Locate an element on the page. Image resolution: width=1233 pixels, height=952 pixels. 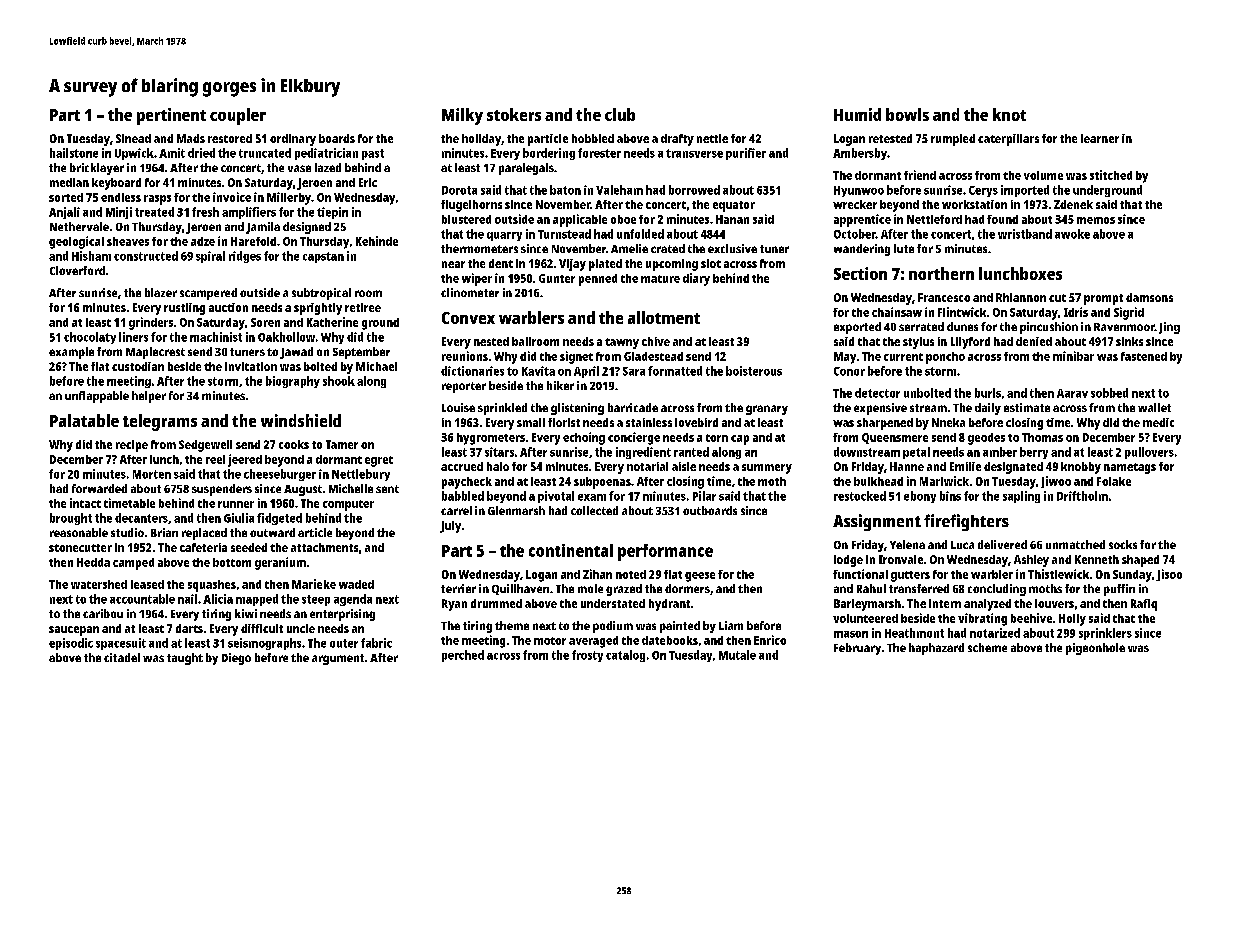
restored is located at coordinates (230, 138).
